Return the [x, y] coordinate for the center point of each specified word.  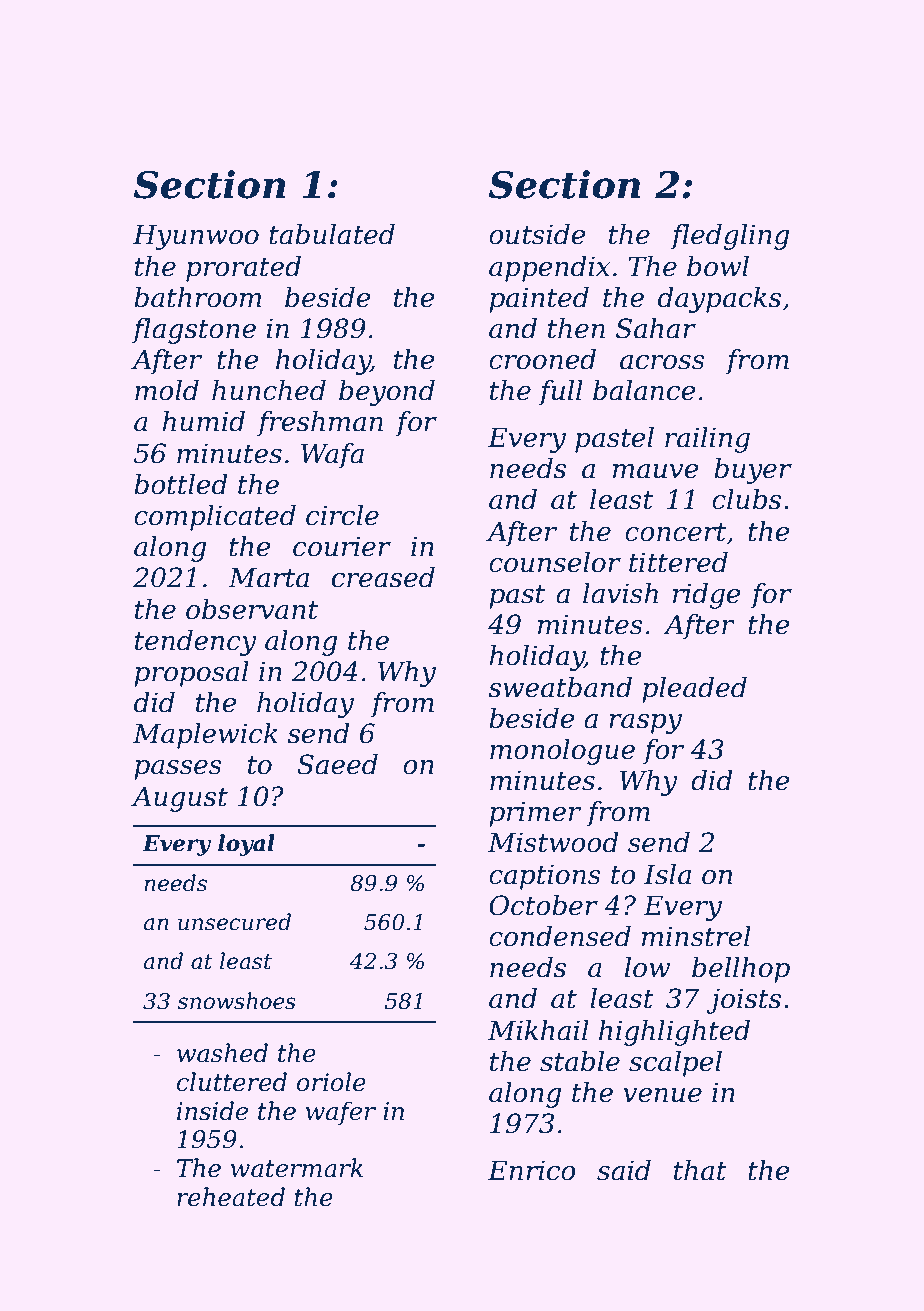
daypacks [719, 300]
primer [535, 814]
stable [580, 1061]
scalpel [675, 1064]
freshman [320, 424]
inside [212, 1111]
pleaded [694, 690]
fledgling [729, 237]
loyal [246, 845]
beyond [387, 393]
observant [252, 609]
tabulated [332, 234]
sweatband [560, 687]
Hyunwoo [196, 237]
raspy [645, 724]
